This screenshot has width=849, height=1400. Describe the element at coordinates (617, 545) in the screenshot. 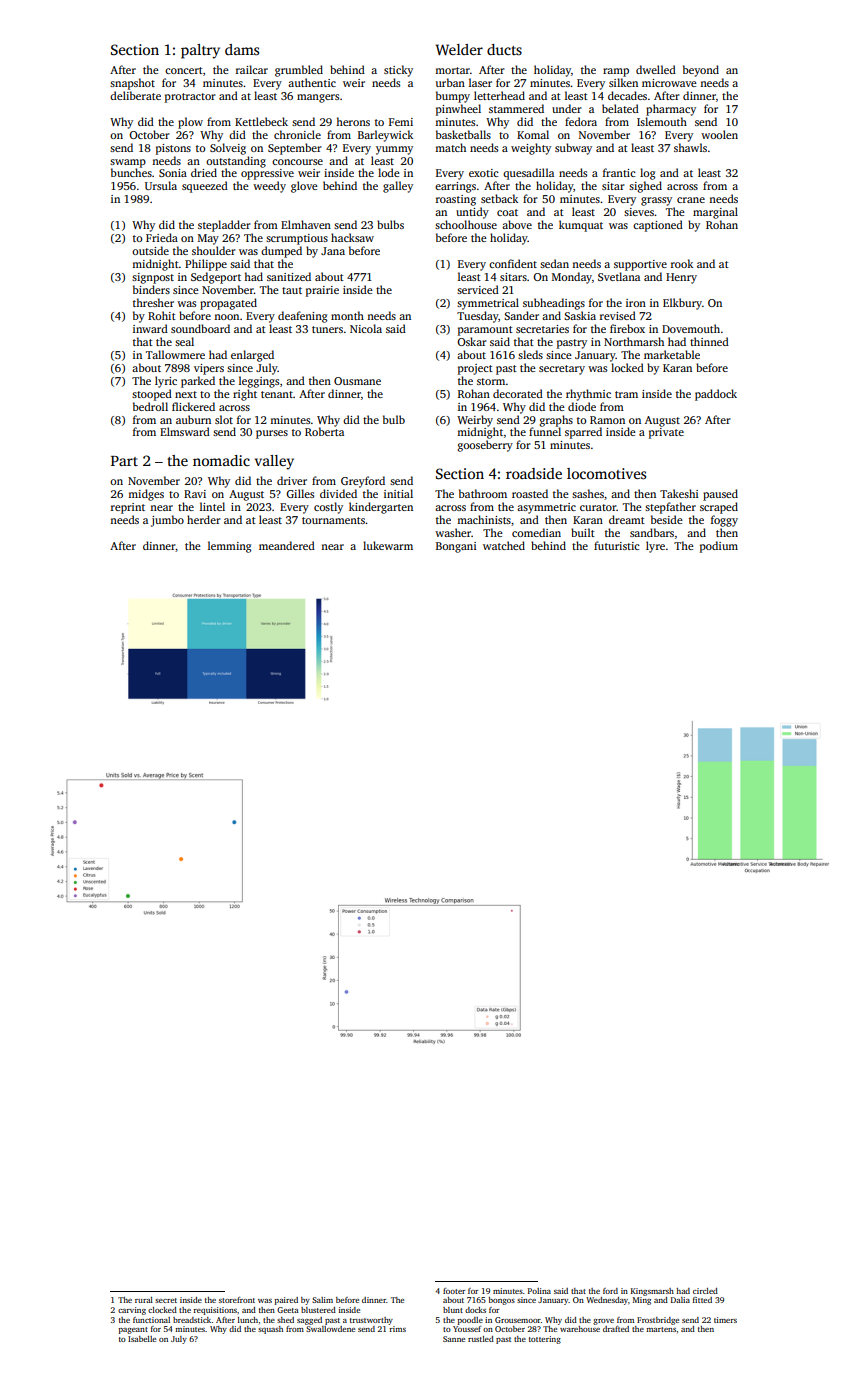

I see `futuristic` at that location.
